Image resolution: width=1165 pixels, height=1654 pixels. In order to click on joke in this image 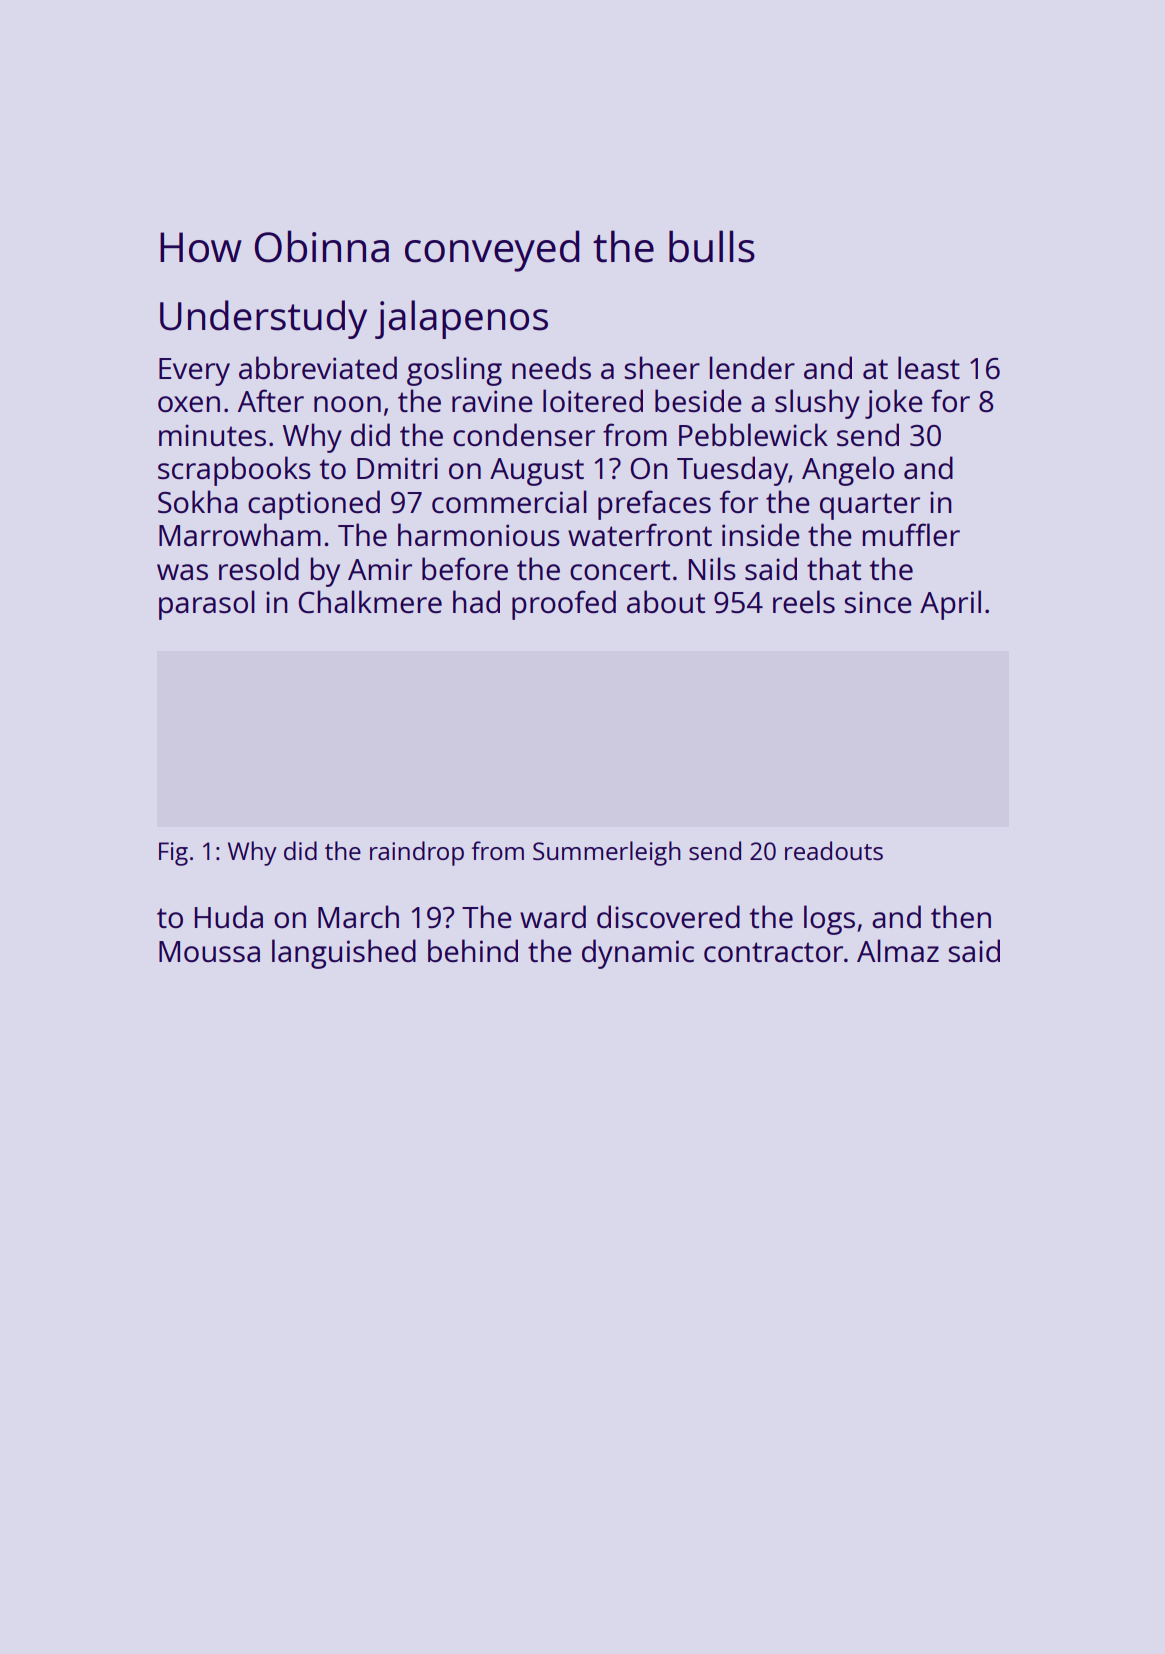, I will do `click(894, 404)`.
